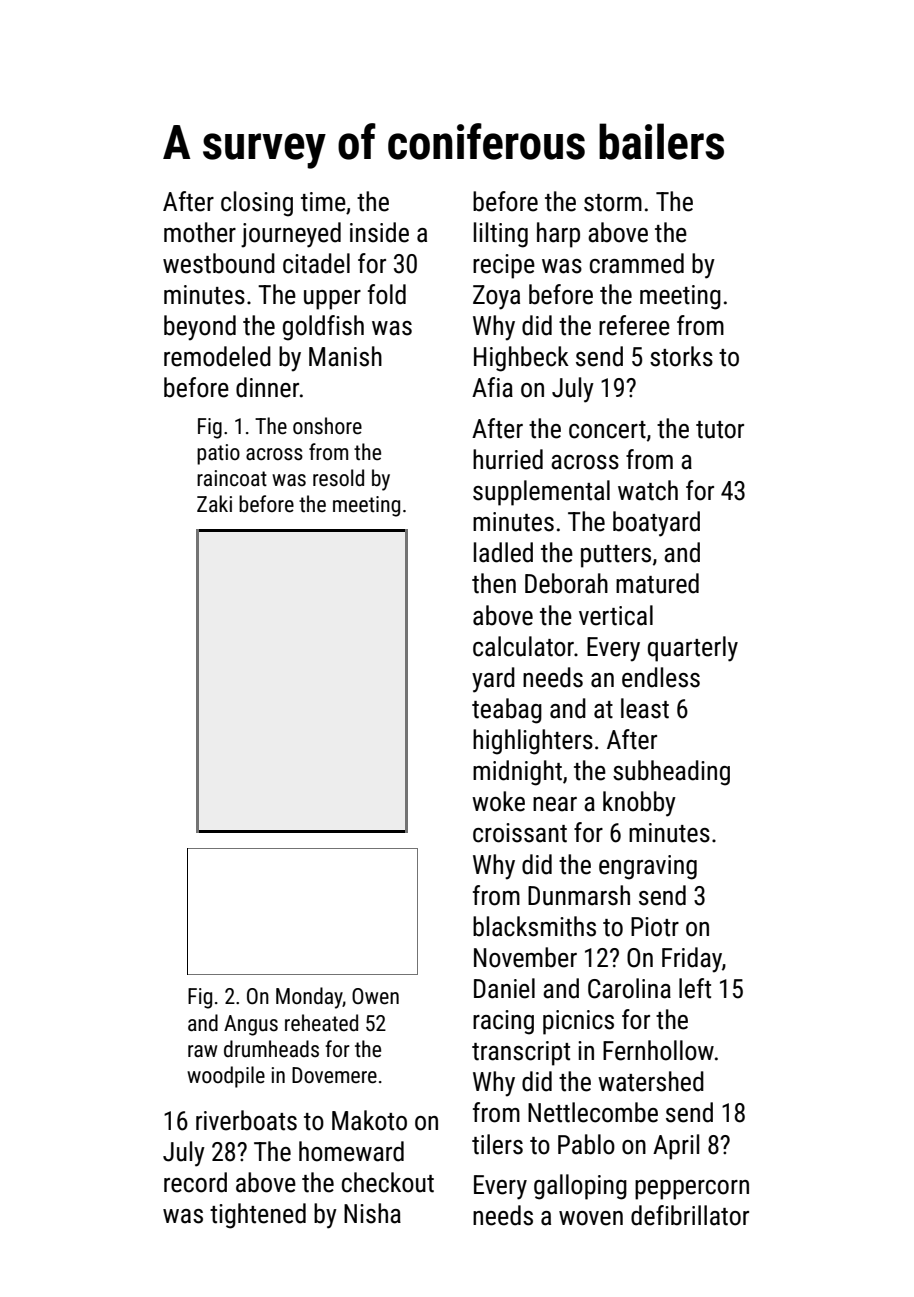 This image has width=914, height=1297. What do you see at coordinates (258, 1216) in the image?
I see `tightened` at bounding box center [258, 1216].
